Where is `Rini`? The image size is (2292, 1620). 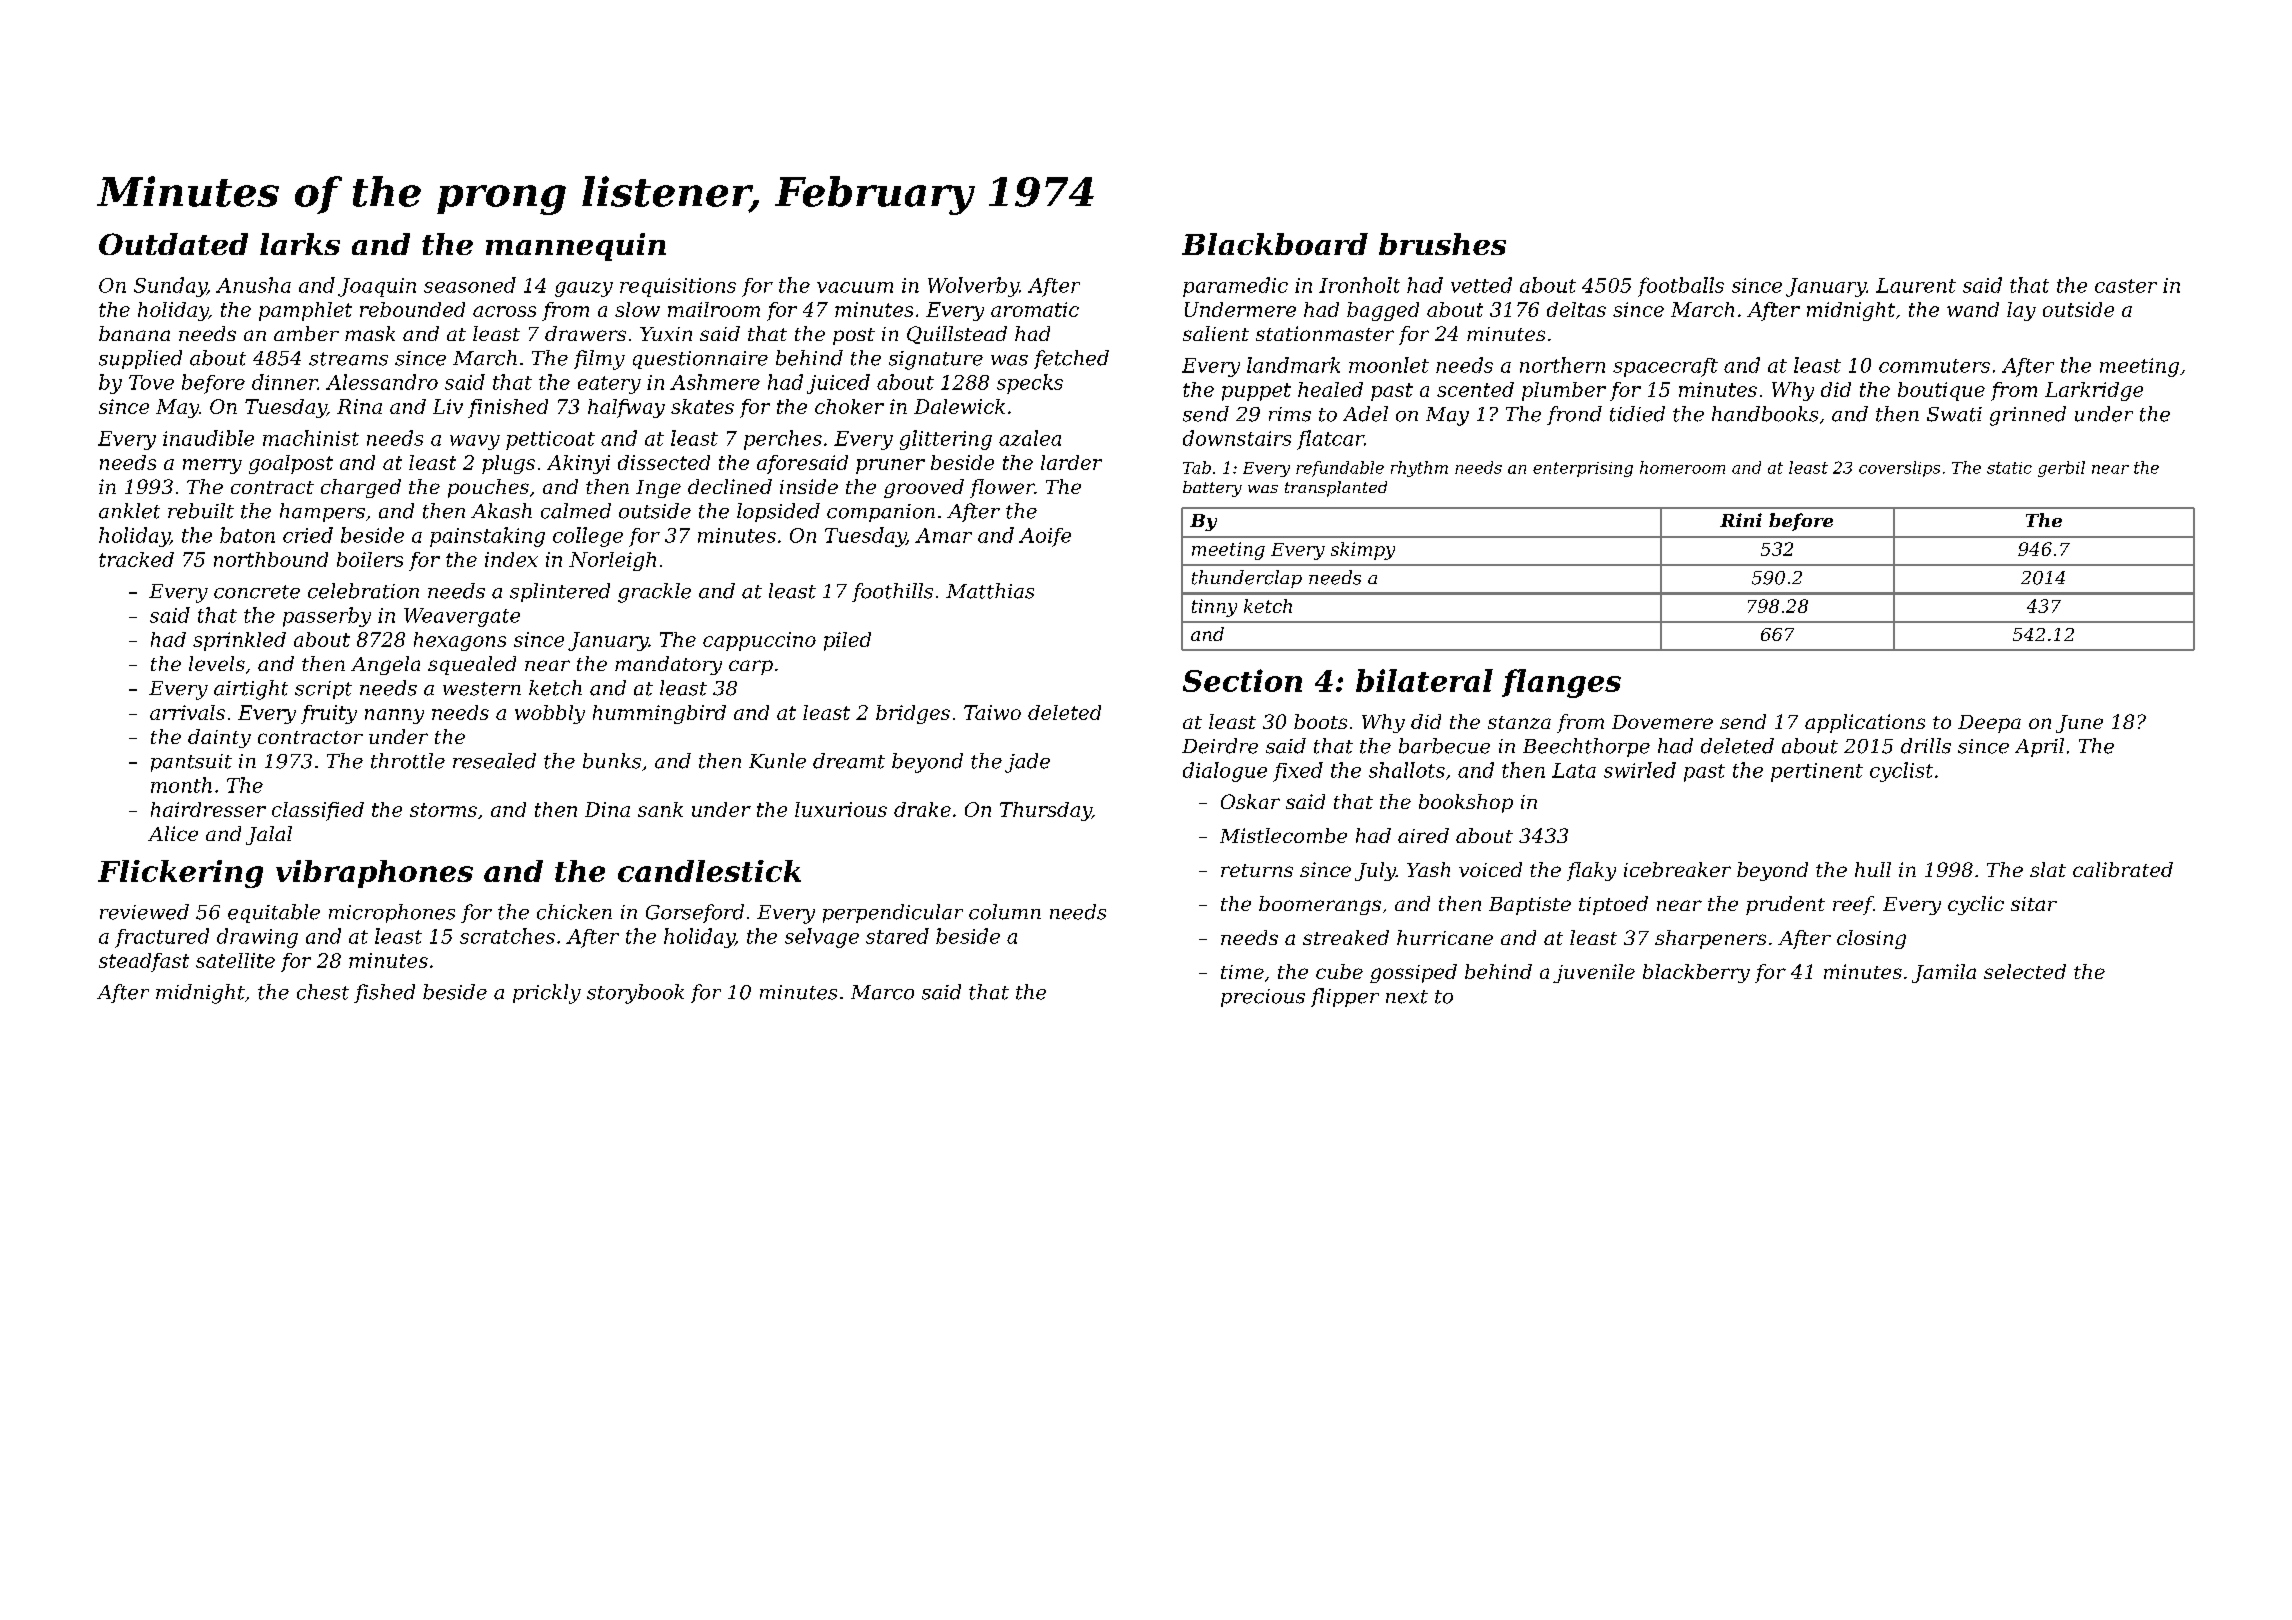 Rini is located at coordinates (1741, 520).
